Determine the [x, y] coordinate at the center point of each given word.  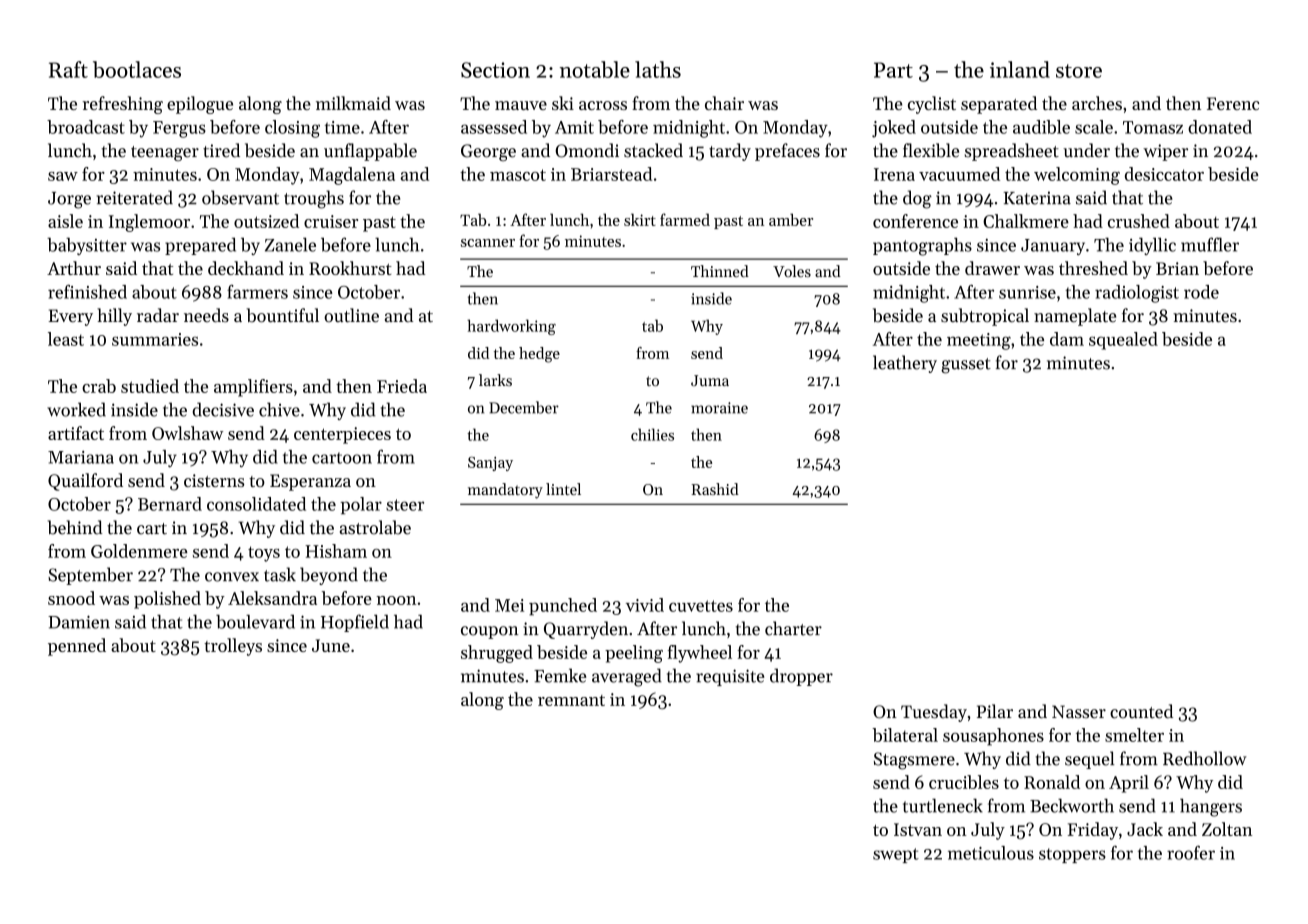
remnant [571, 700]
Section [495, 70]
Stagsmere [914, 761]
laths [658, 69]
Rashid [715, 489]
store [1079, 71]
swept [896, 855]
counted [1141, 711]
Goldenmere [139, 551]
